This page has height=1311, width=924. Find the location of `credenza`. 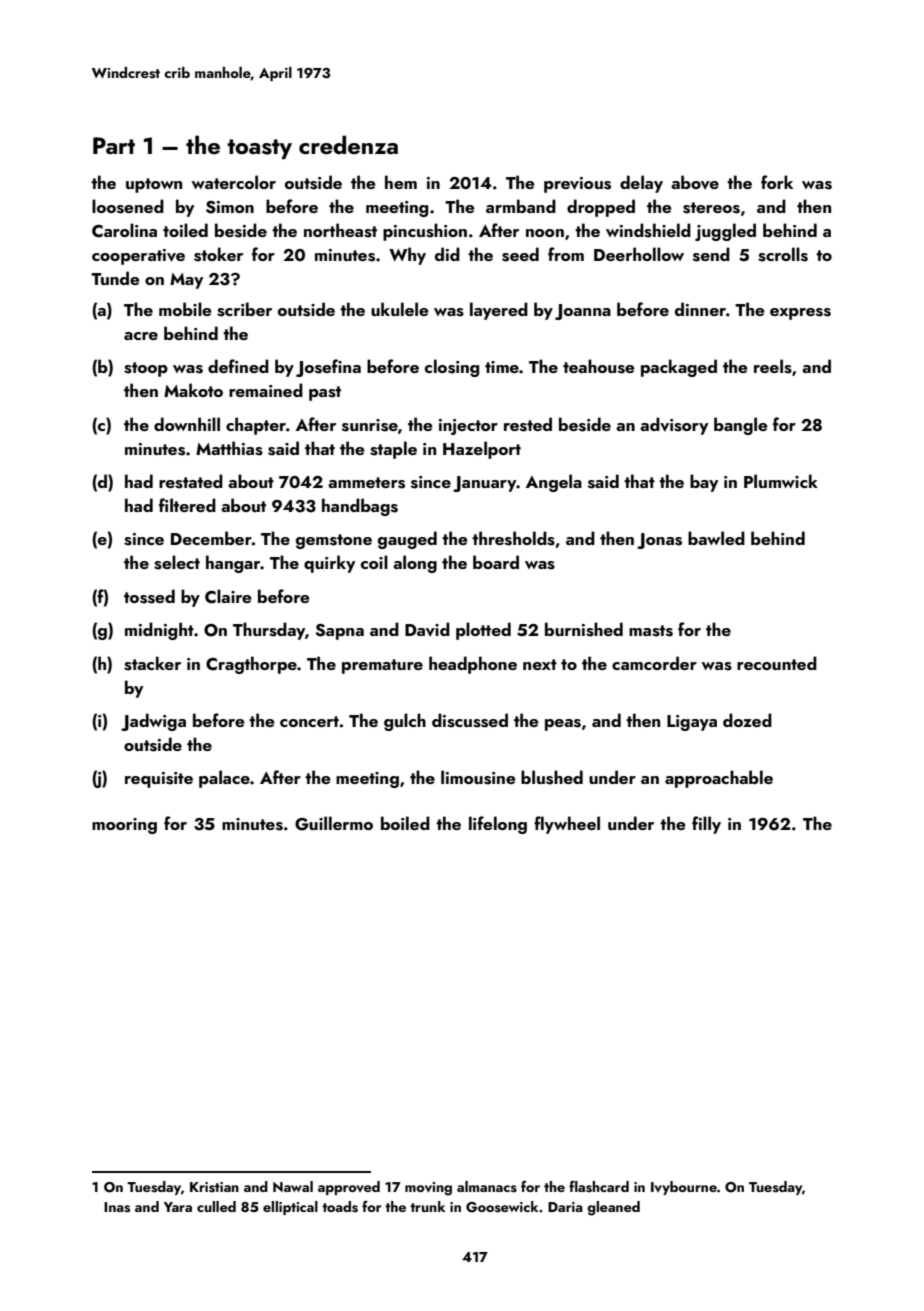

credenza is located at coordinates (348, 144).
